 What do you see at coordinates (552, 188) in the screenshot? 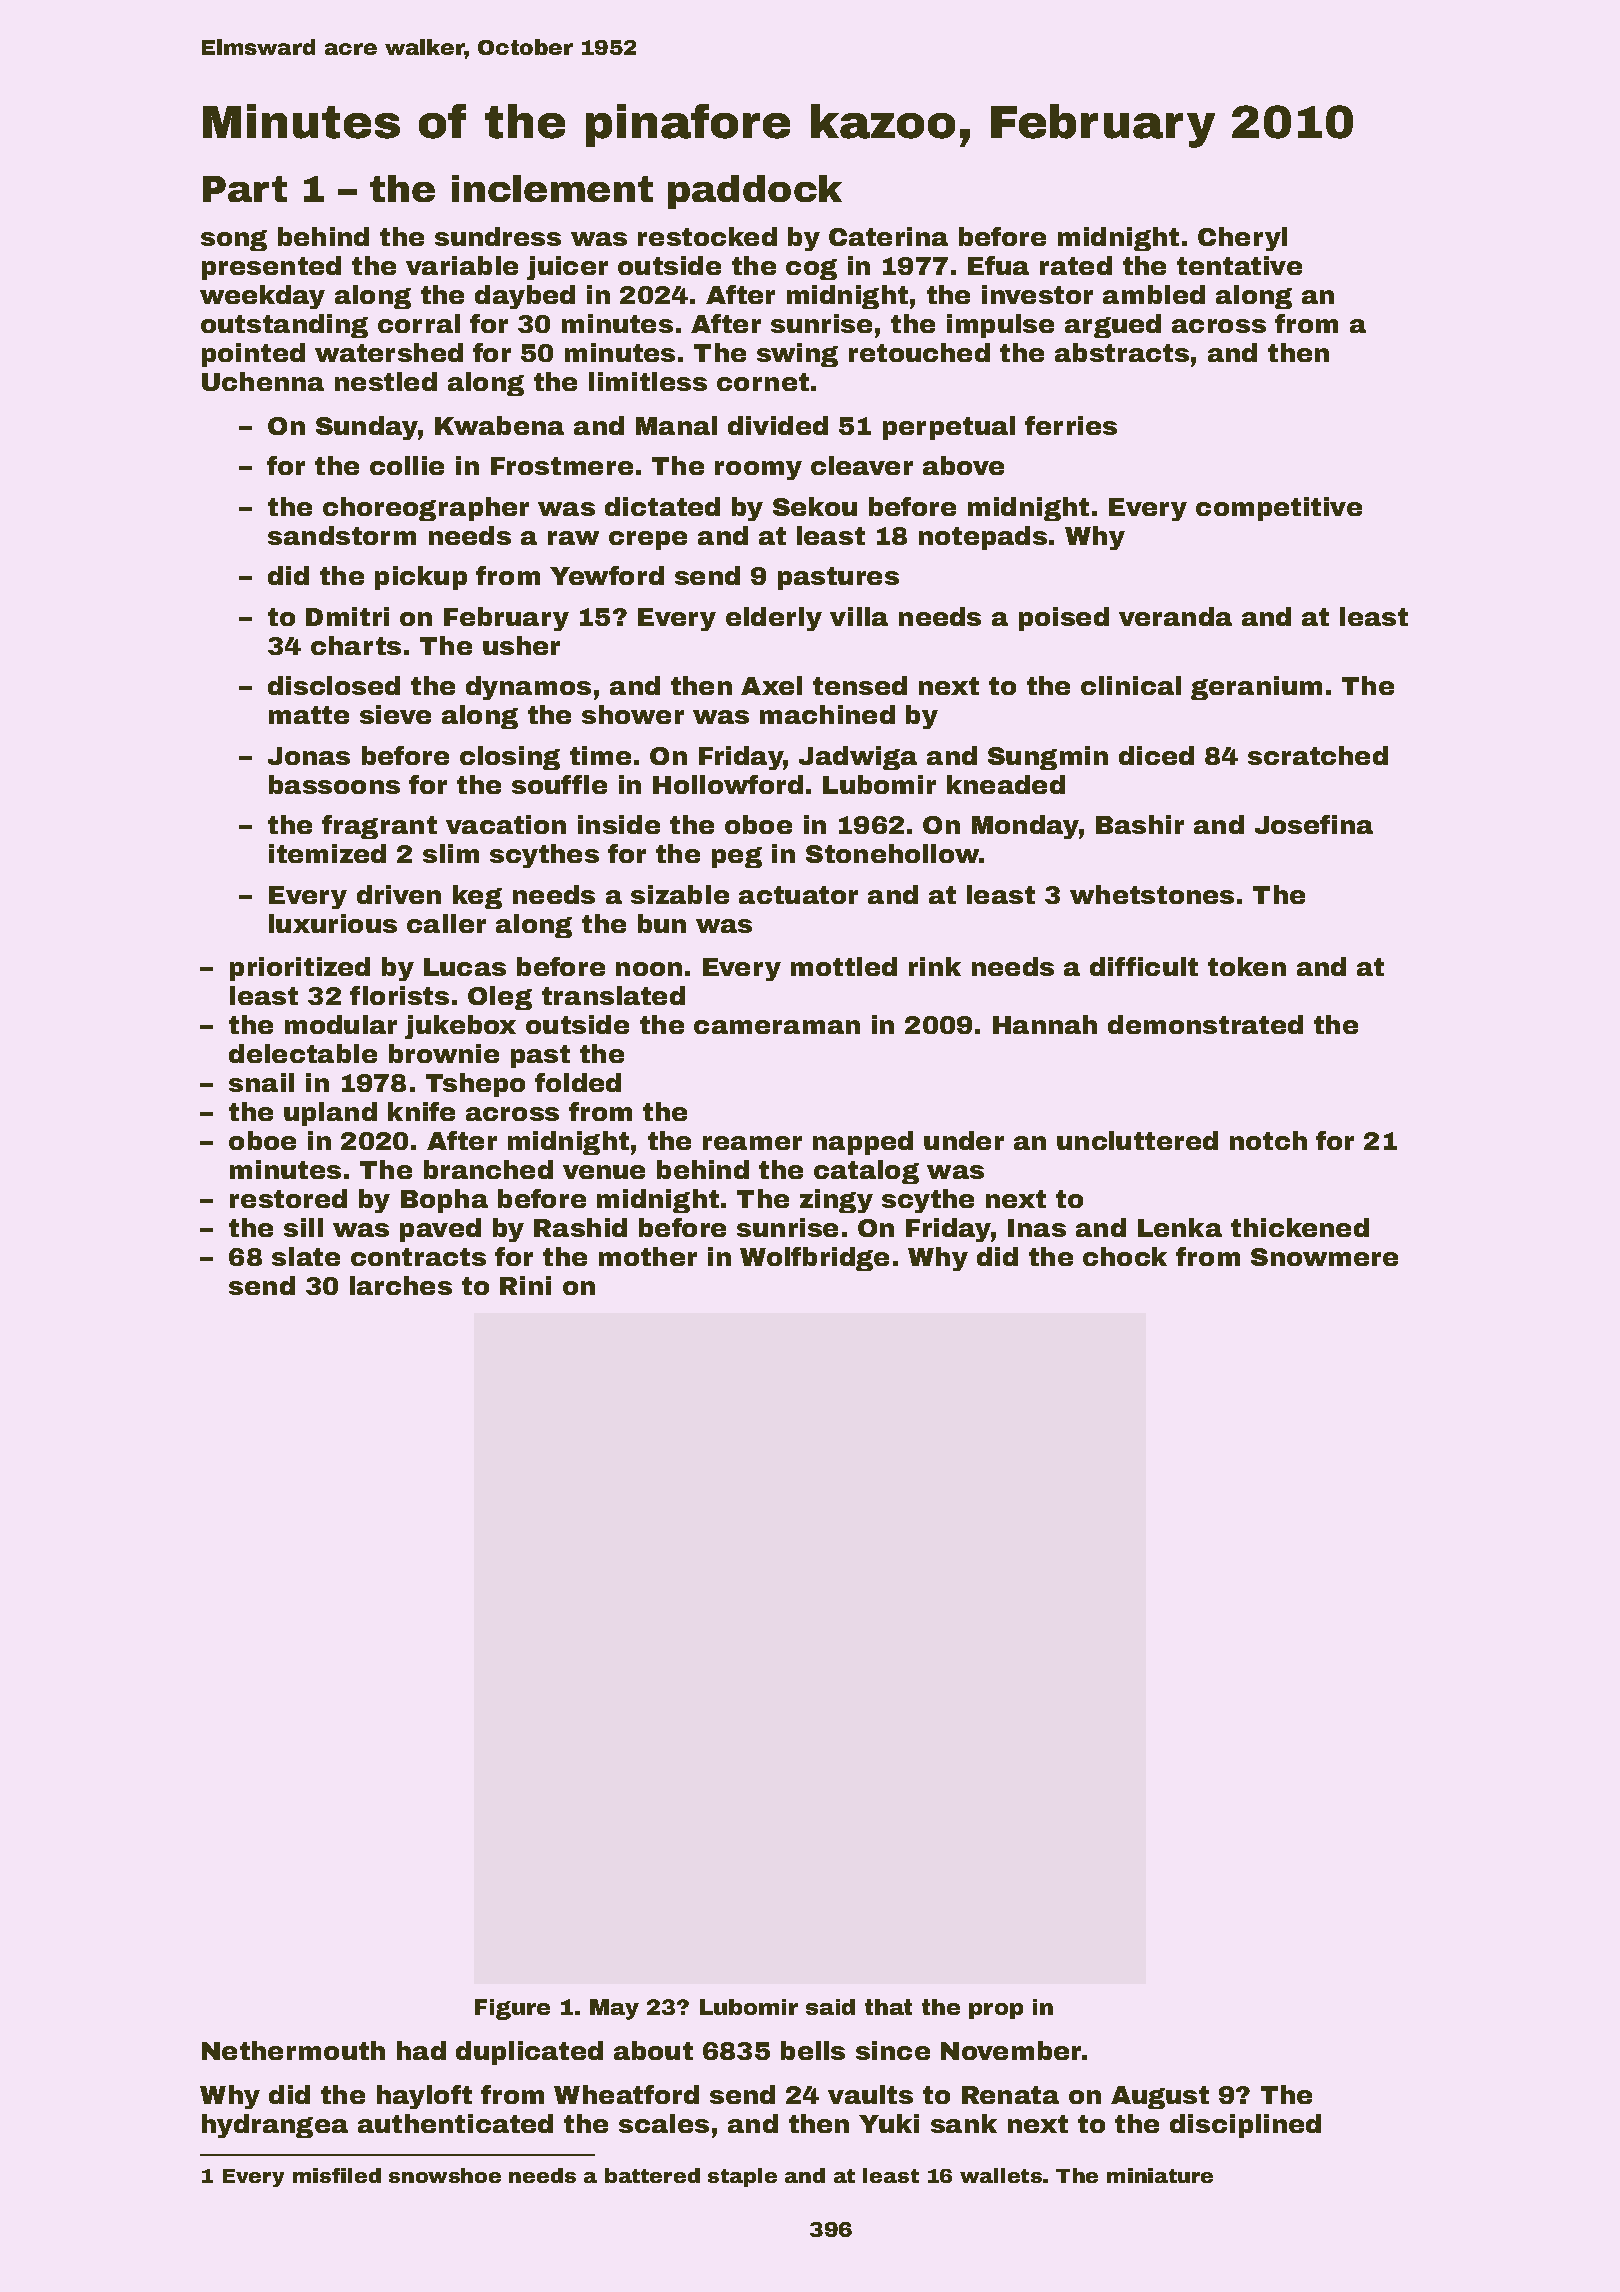
I see `inclement` at bounding box center [552, 188].
